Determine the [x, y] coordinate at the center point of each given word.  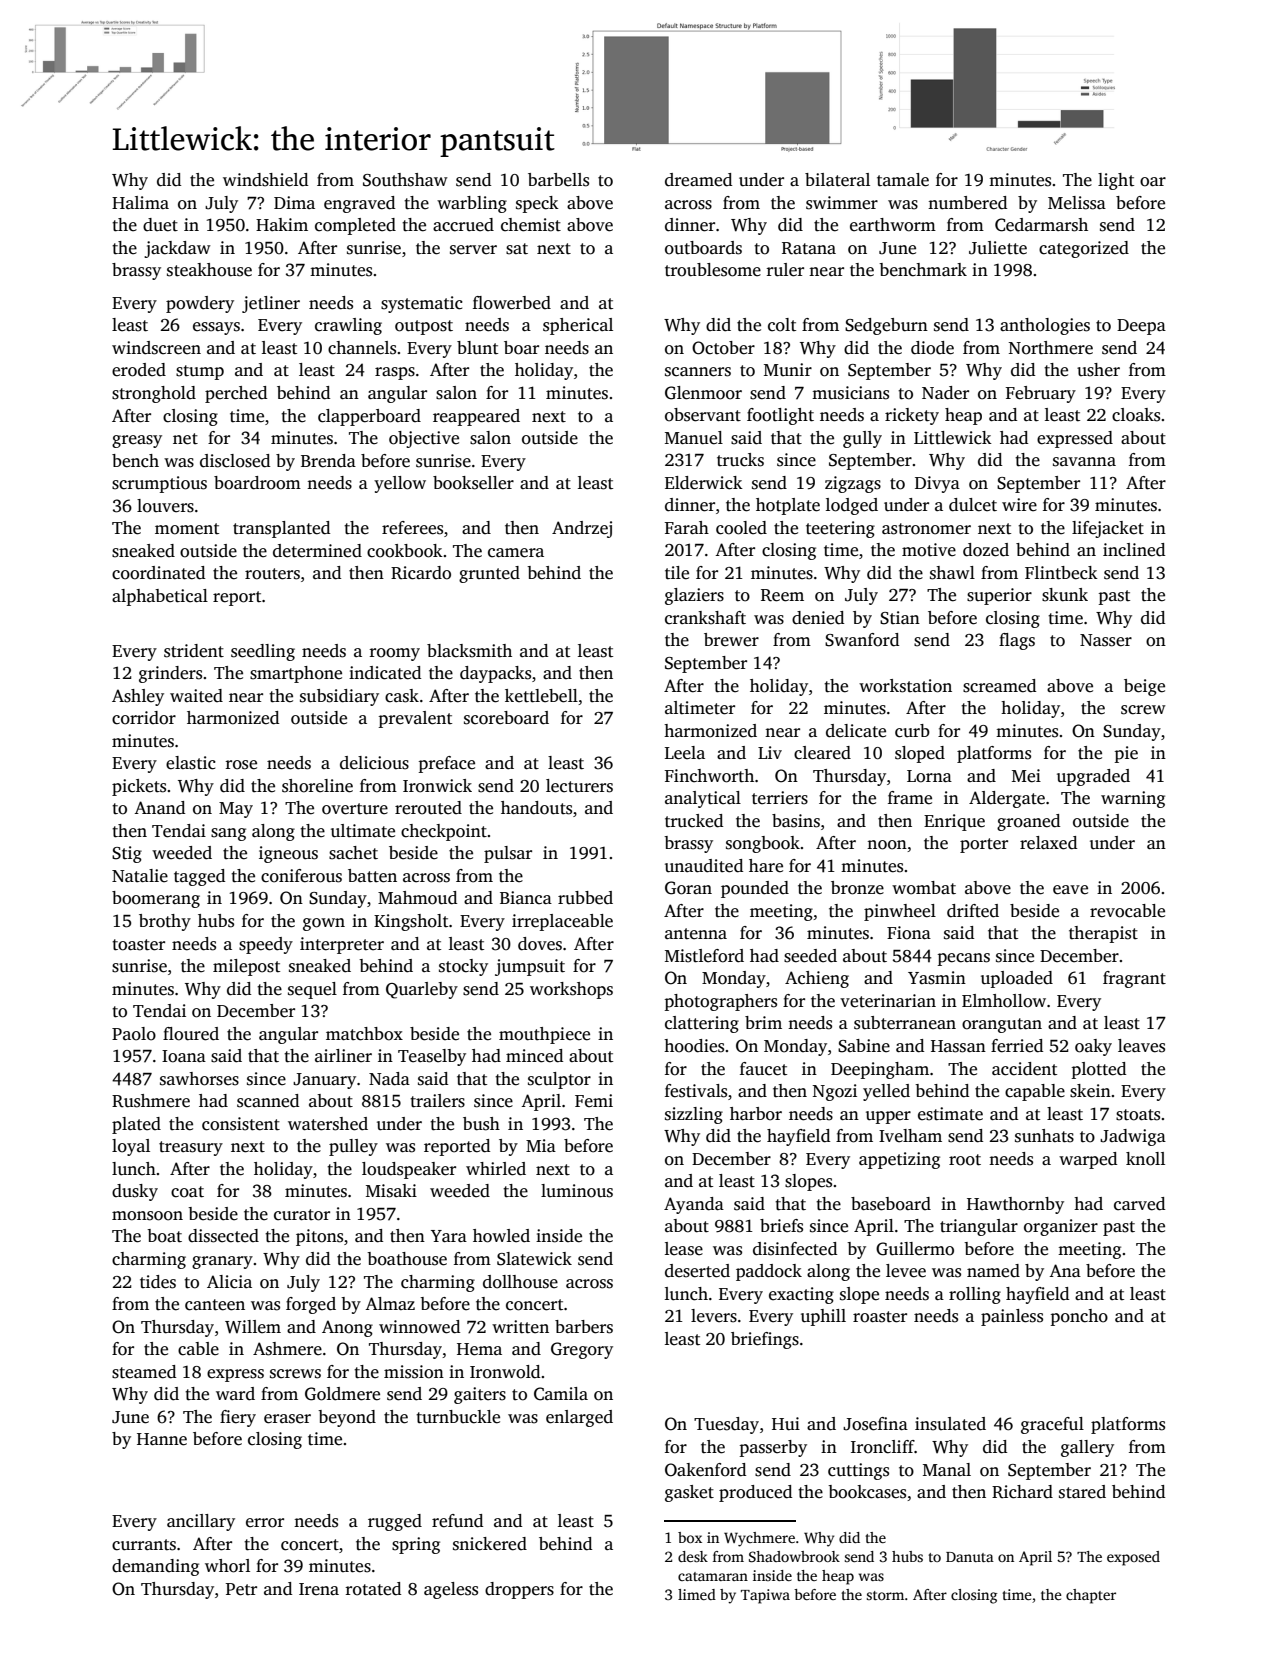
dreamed [698, 180]
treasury [191, 1148]
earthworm [893, 225]
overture [355, 809]
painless [1012, 1317]
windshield [265, 180]
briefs [781, 1226]
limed [697, 1594]
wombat [924, 888]
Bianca [526, 898]
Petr [241, 1589]
